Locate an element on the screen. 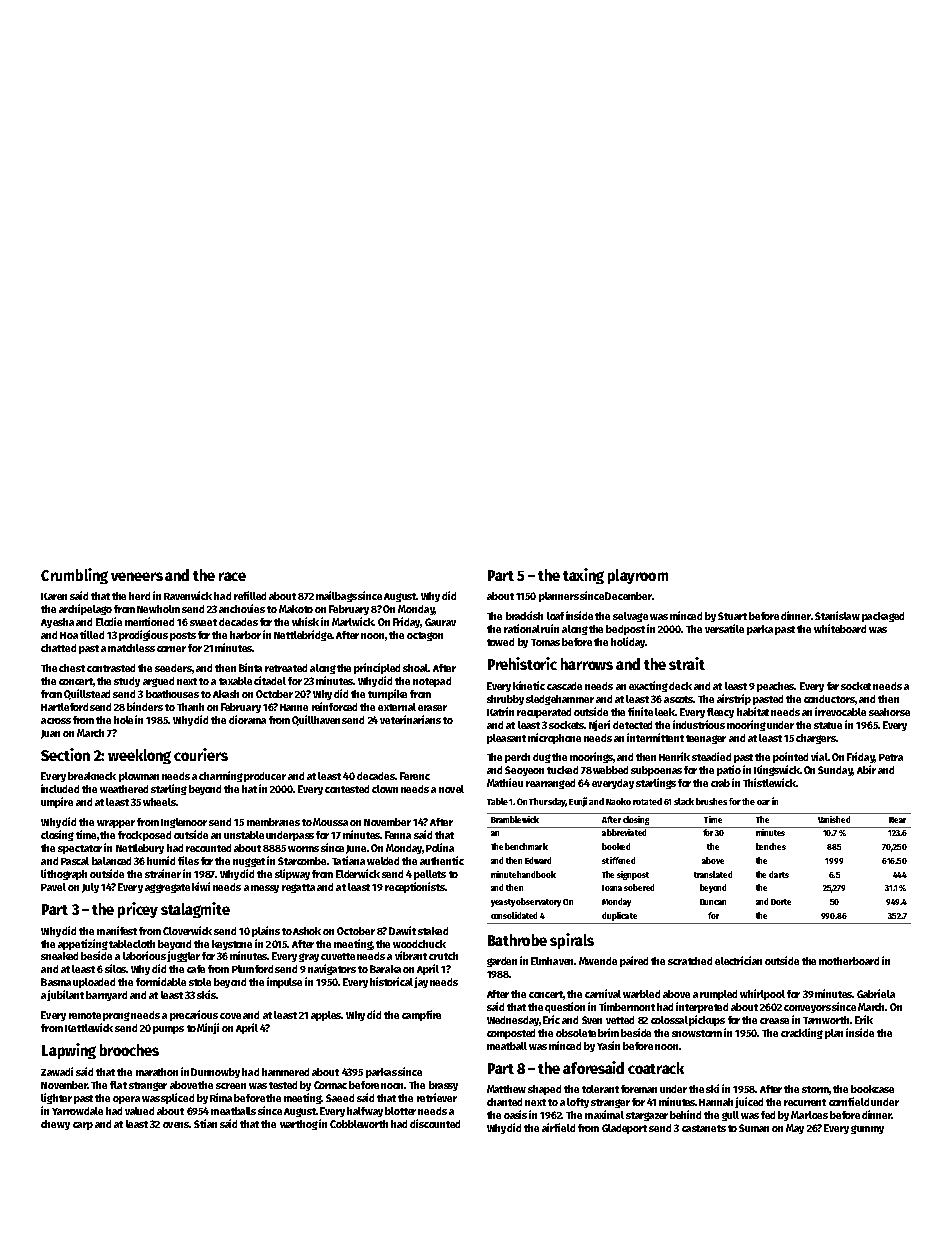 This screenshot has width=952, height=1233. pleasant is located at coordinates (506, 739).
